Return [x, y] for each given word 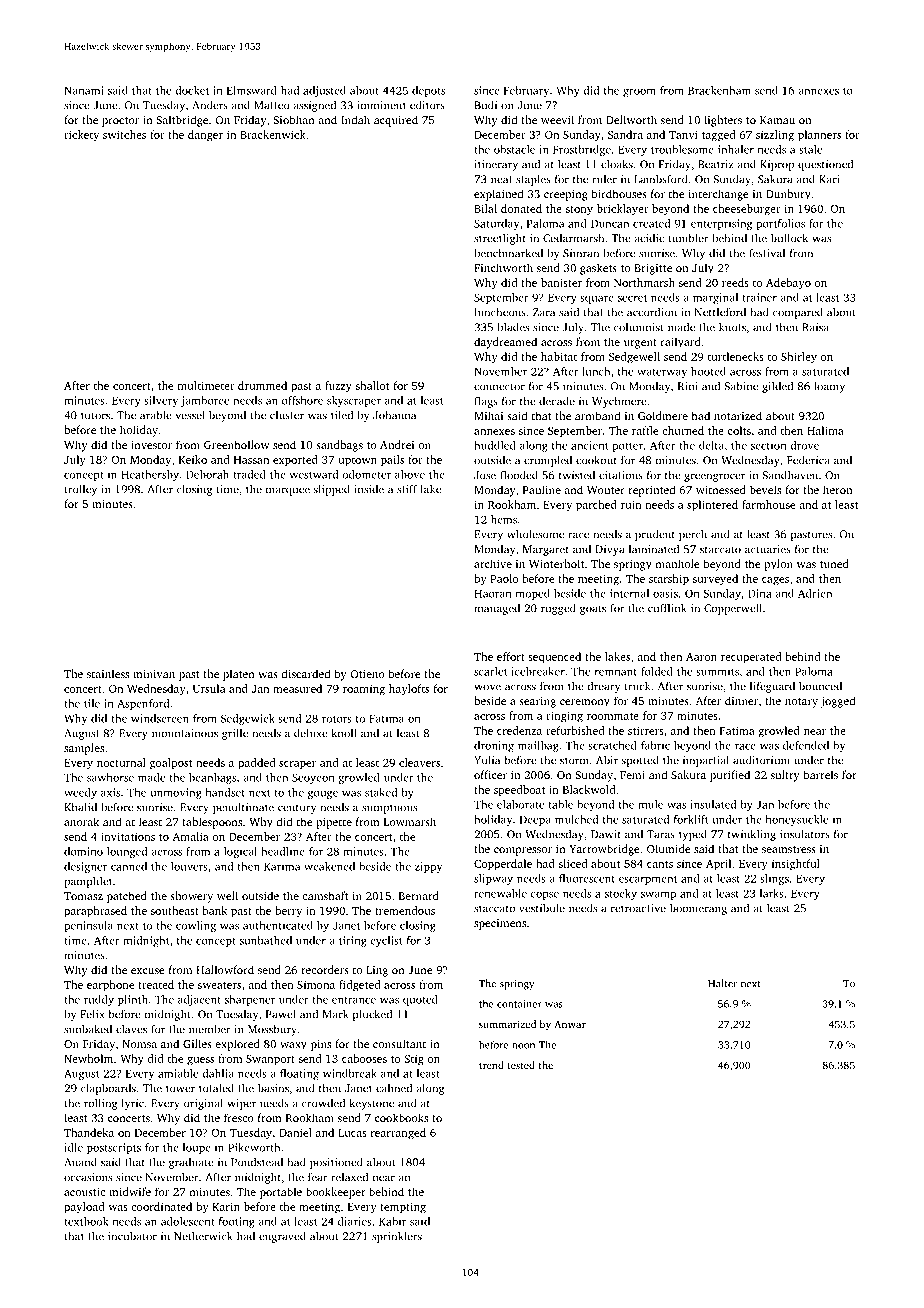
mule [650, 804]
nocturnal [121, 762]
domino [83, 851]
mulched [576, 819]
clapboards [108, 1089]
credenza [519, 730]
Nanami [84, 90]
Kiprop [777, 165]
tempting [403, 1208]
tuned [834, 563]
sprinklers [397, 1237]
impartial [706, 761]
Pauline [542, 489]
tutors [95, 416]
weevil [557, 119]
